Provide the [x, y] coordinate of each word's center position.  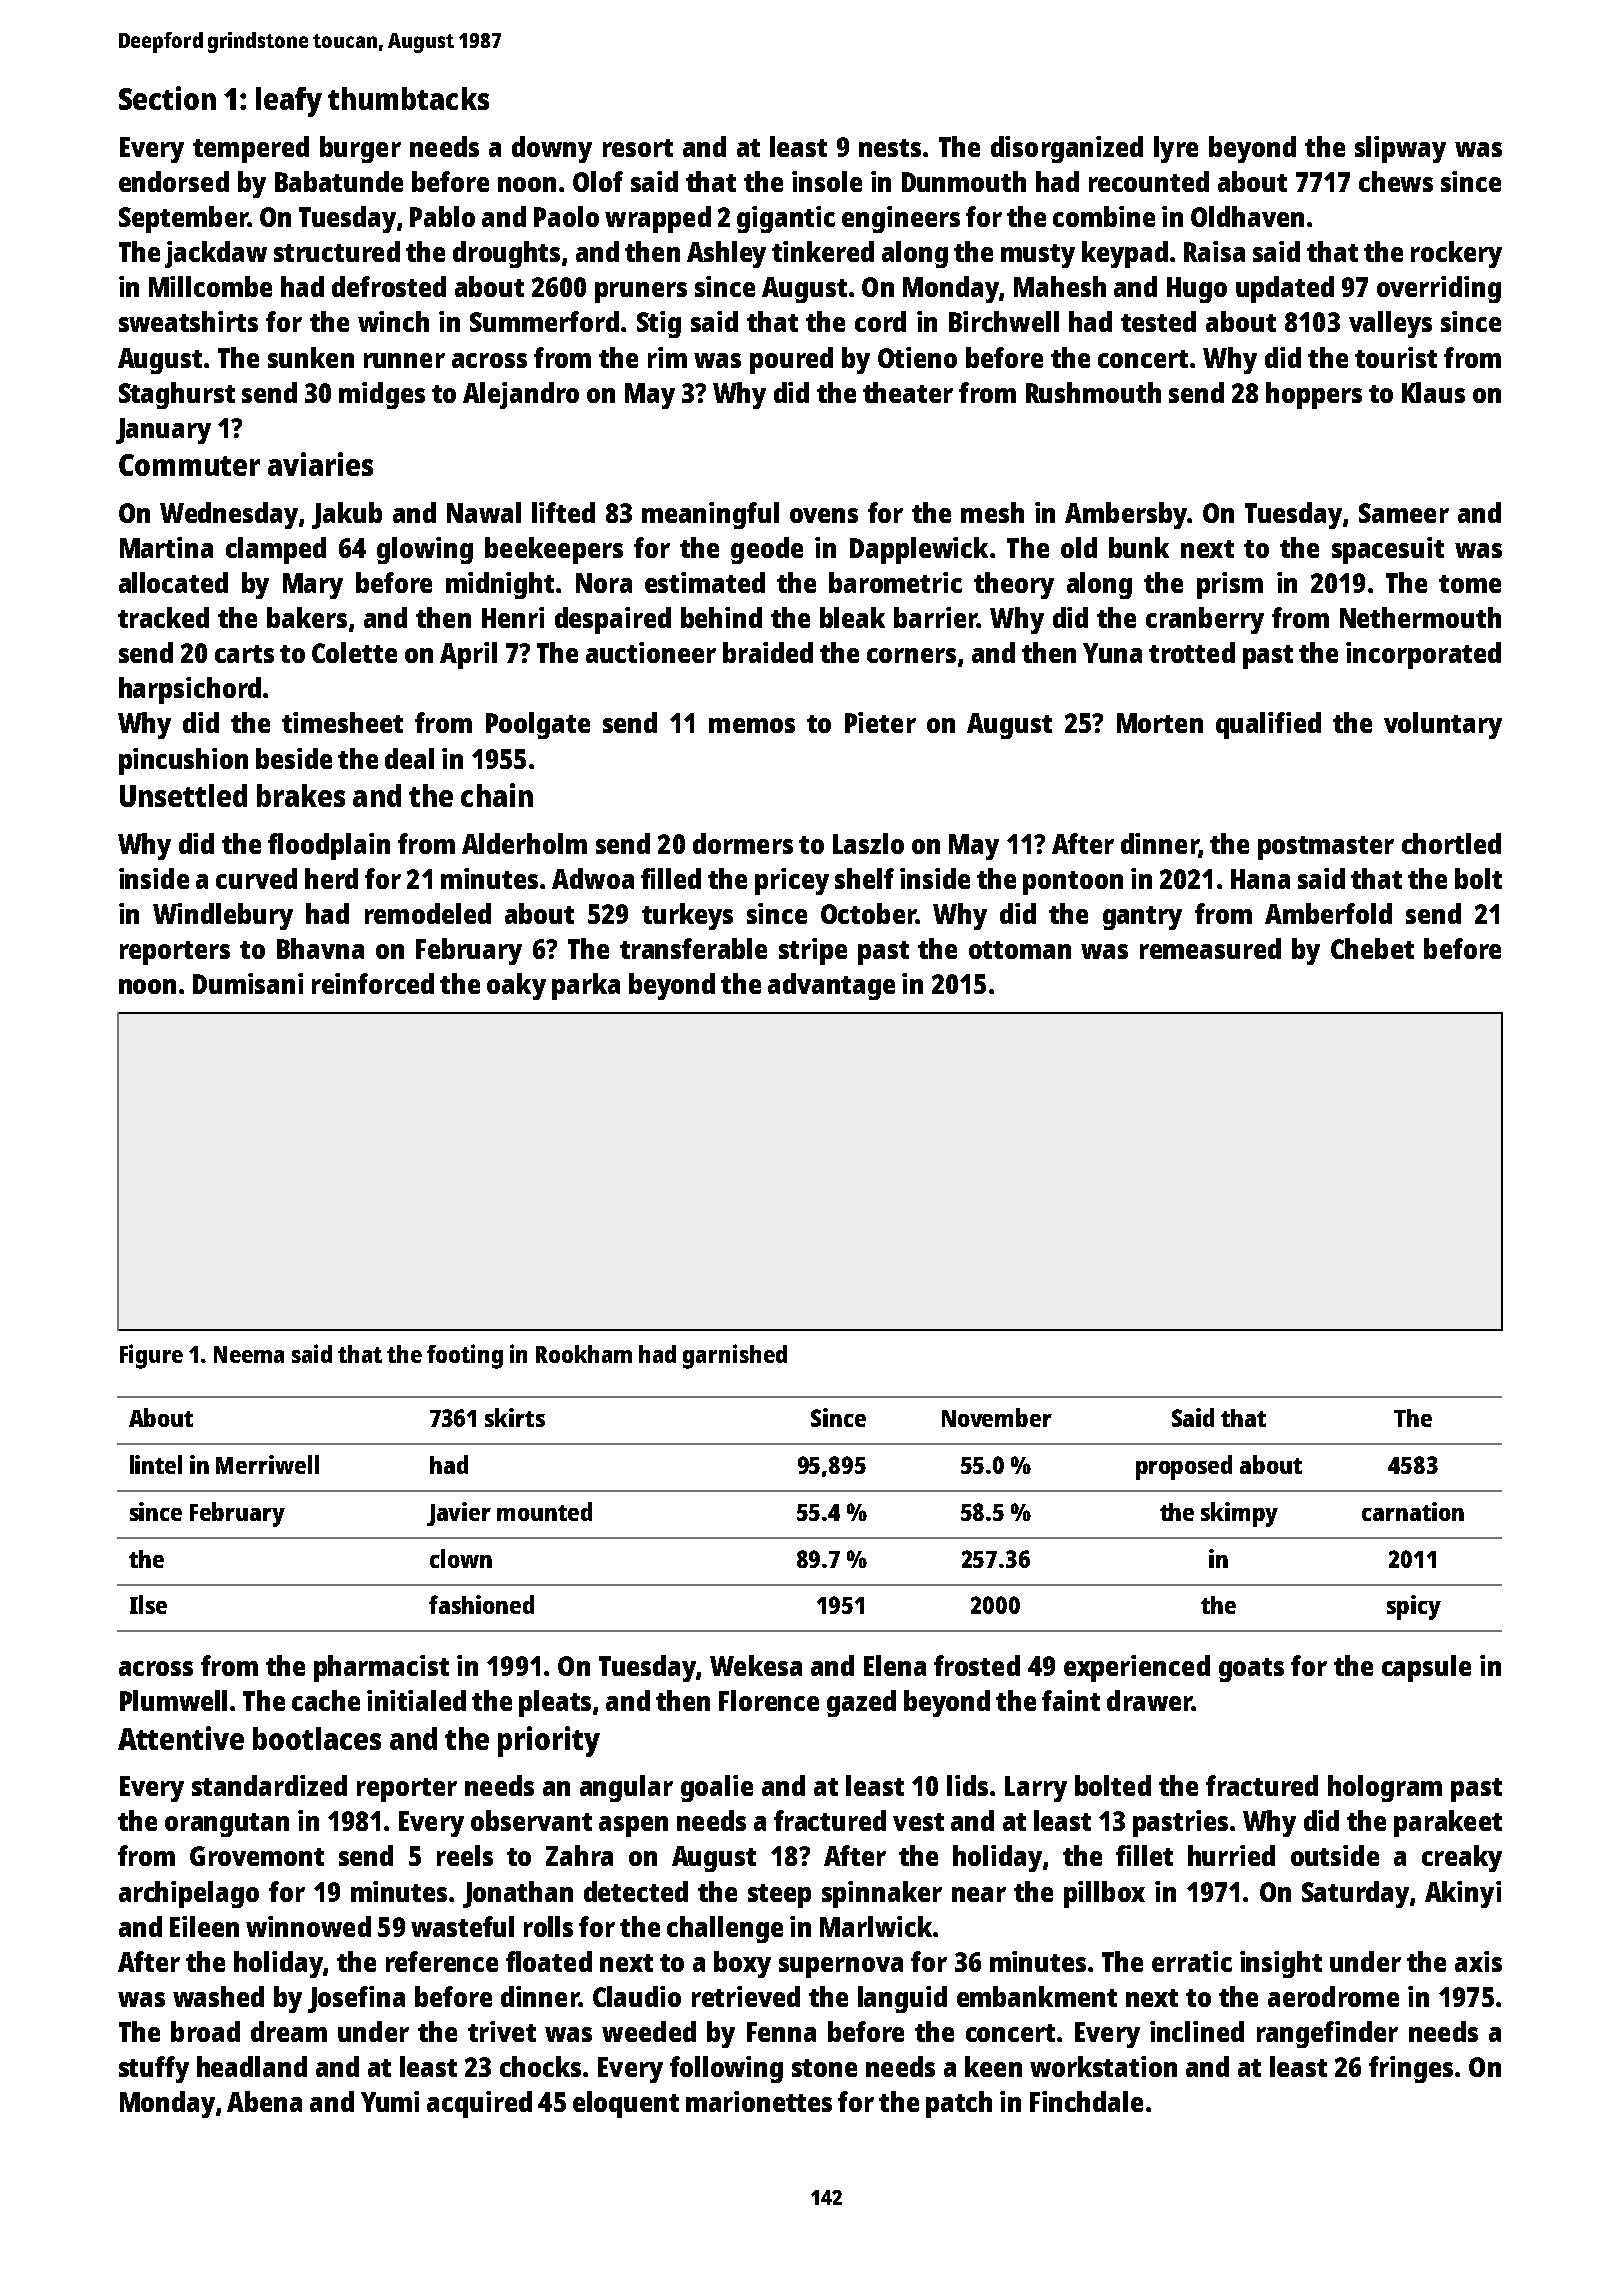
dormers [743, 843]
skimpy [1239, 1514]
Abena [264, 2101]
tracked [163, 617]
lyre [1176, 149]
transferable [693, 948]
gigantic [786, 219]
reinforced [373, 983]
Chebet [1372, 948]
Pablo [442, 216]
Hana [1260, 879]
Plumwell [173, 1700]
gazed [861, 1703]
